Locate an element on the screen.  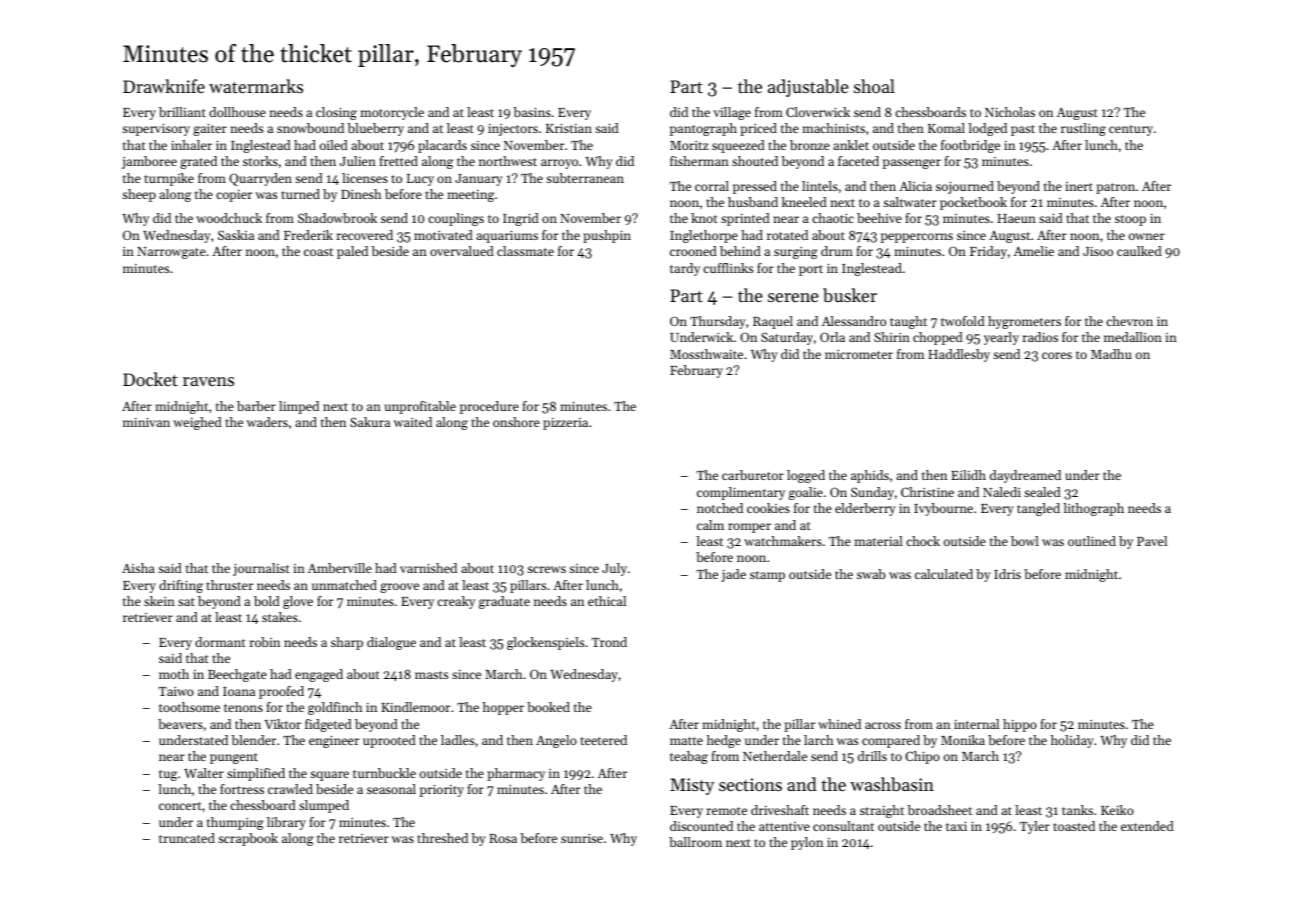
century is located at coordinates (1131, 130).
